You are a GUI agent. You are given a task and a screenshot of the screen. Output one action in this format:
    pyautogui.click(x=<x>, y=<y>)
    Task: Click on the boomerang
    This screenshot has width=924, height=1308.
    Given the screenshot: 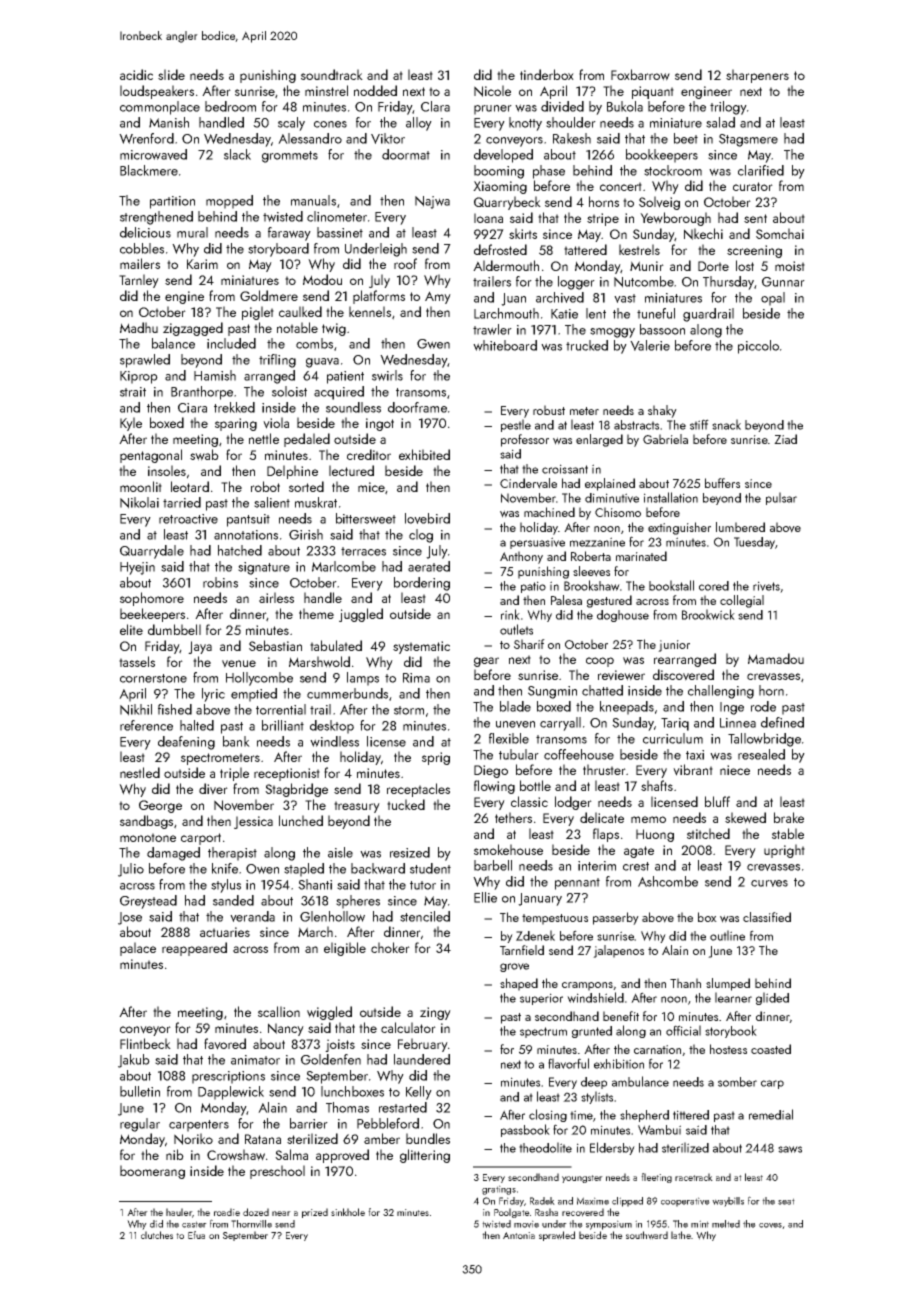 What is the action you would take?
    pyautogui.click(x=152, y=1172)
